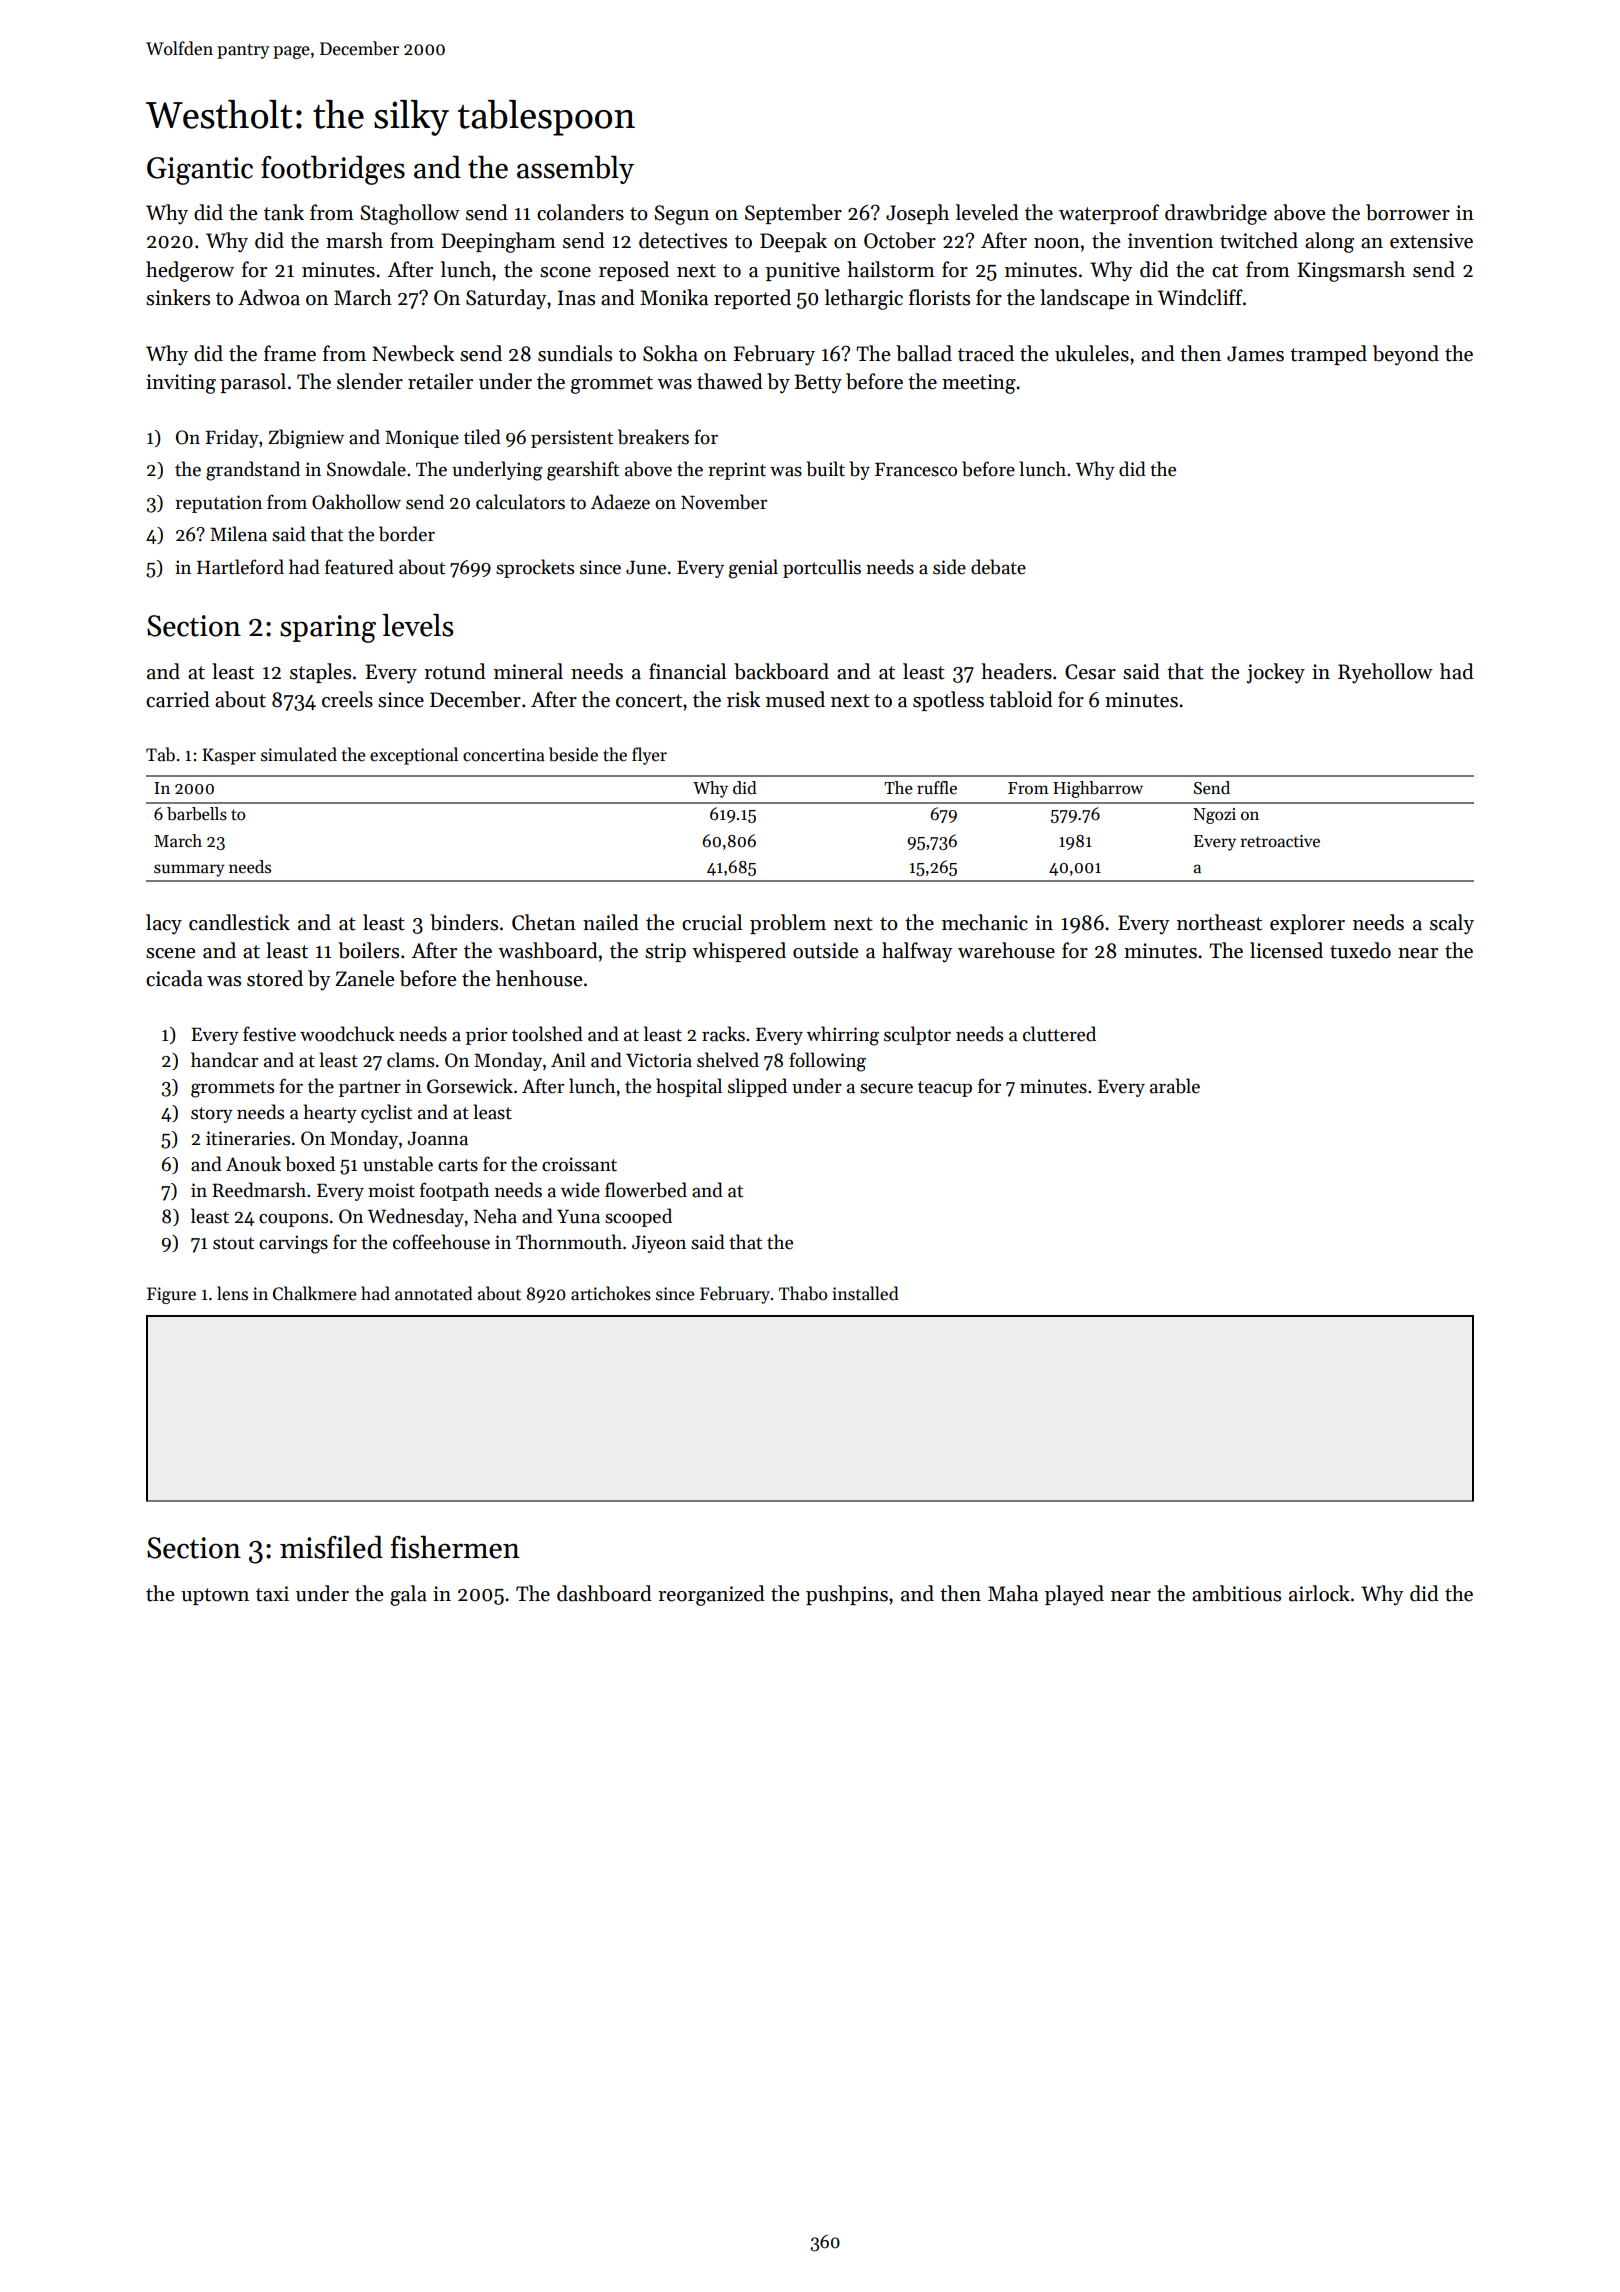 This screenshot has height=2292, width=1620. What do you see at coordinates (1319, 1593) in the screenshot?
I see `airlock` at bounding box center [1319, 1593].
